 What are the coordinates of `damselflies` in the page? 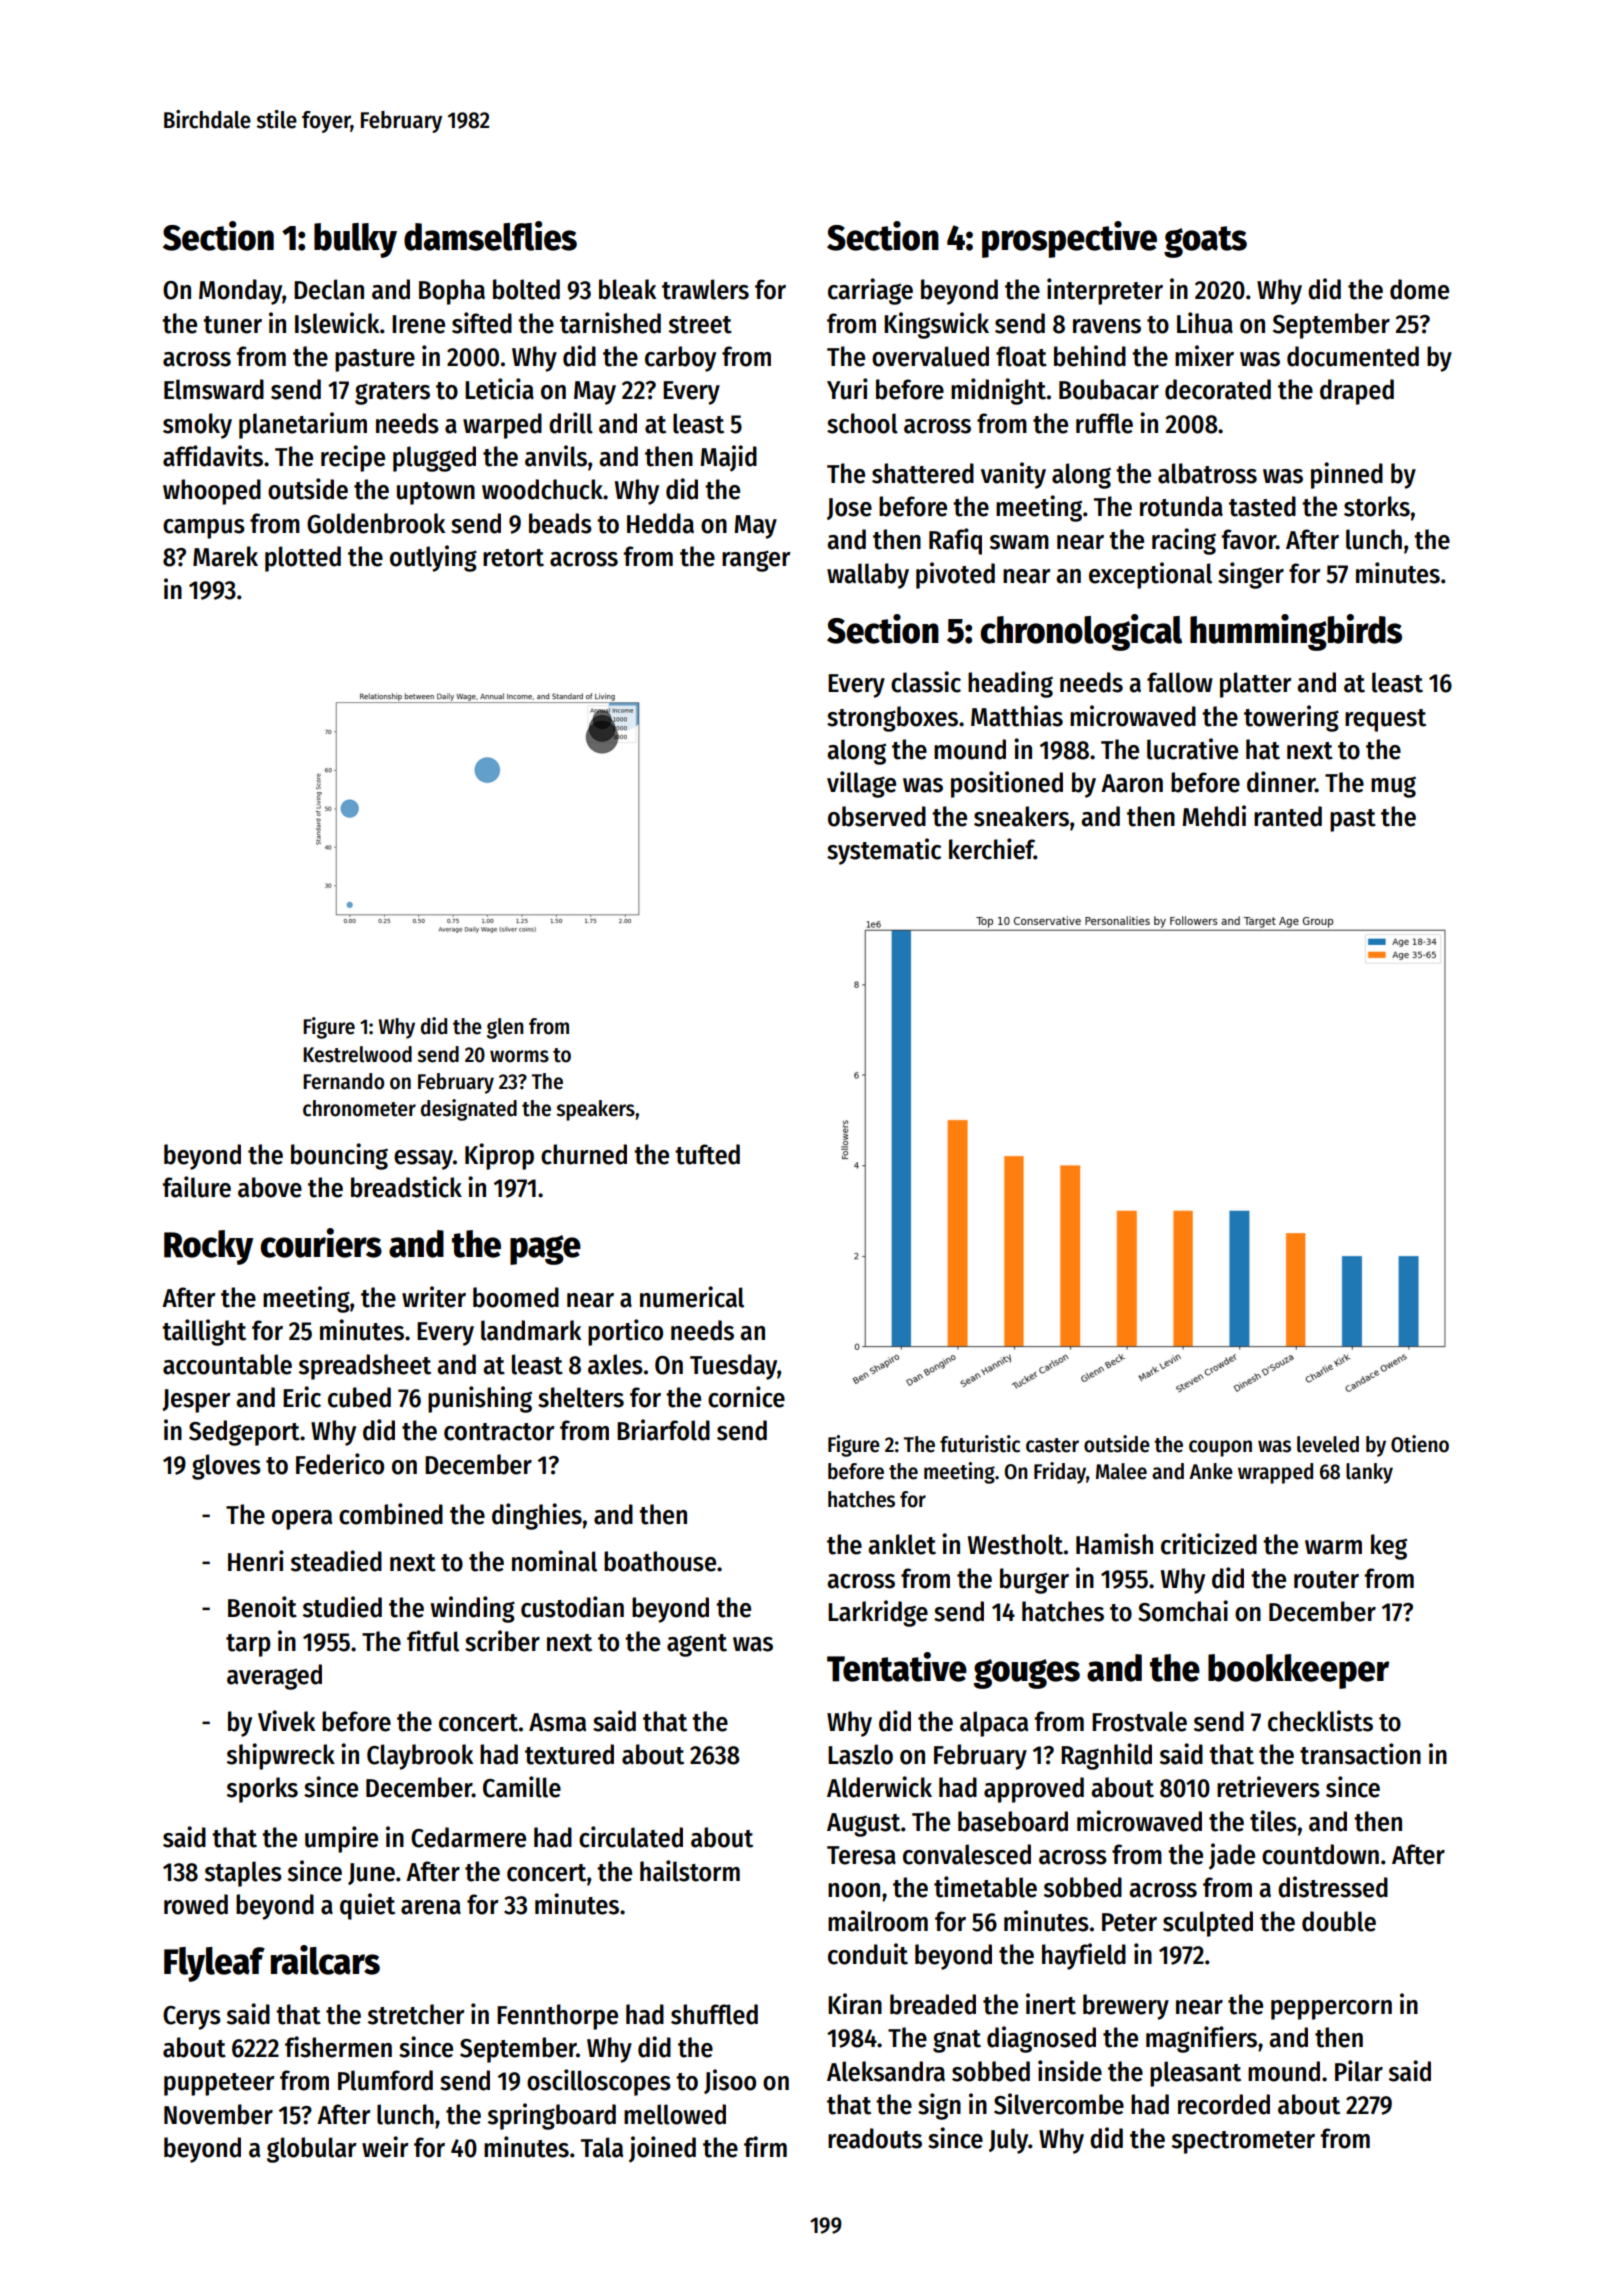 It's located at (490, 236).
